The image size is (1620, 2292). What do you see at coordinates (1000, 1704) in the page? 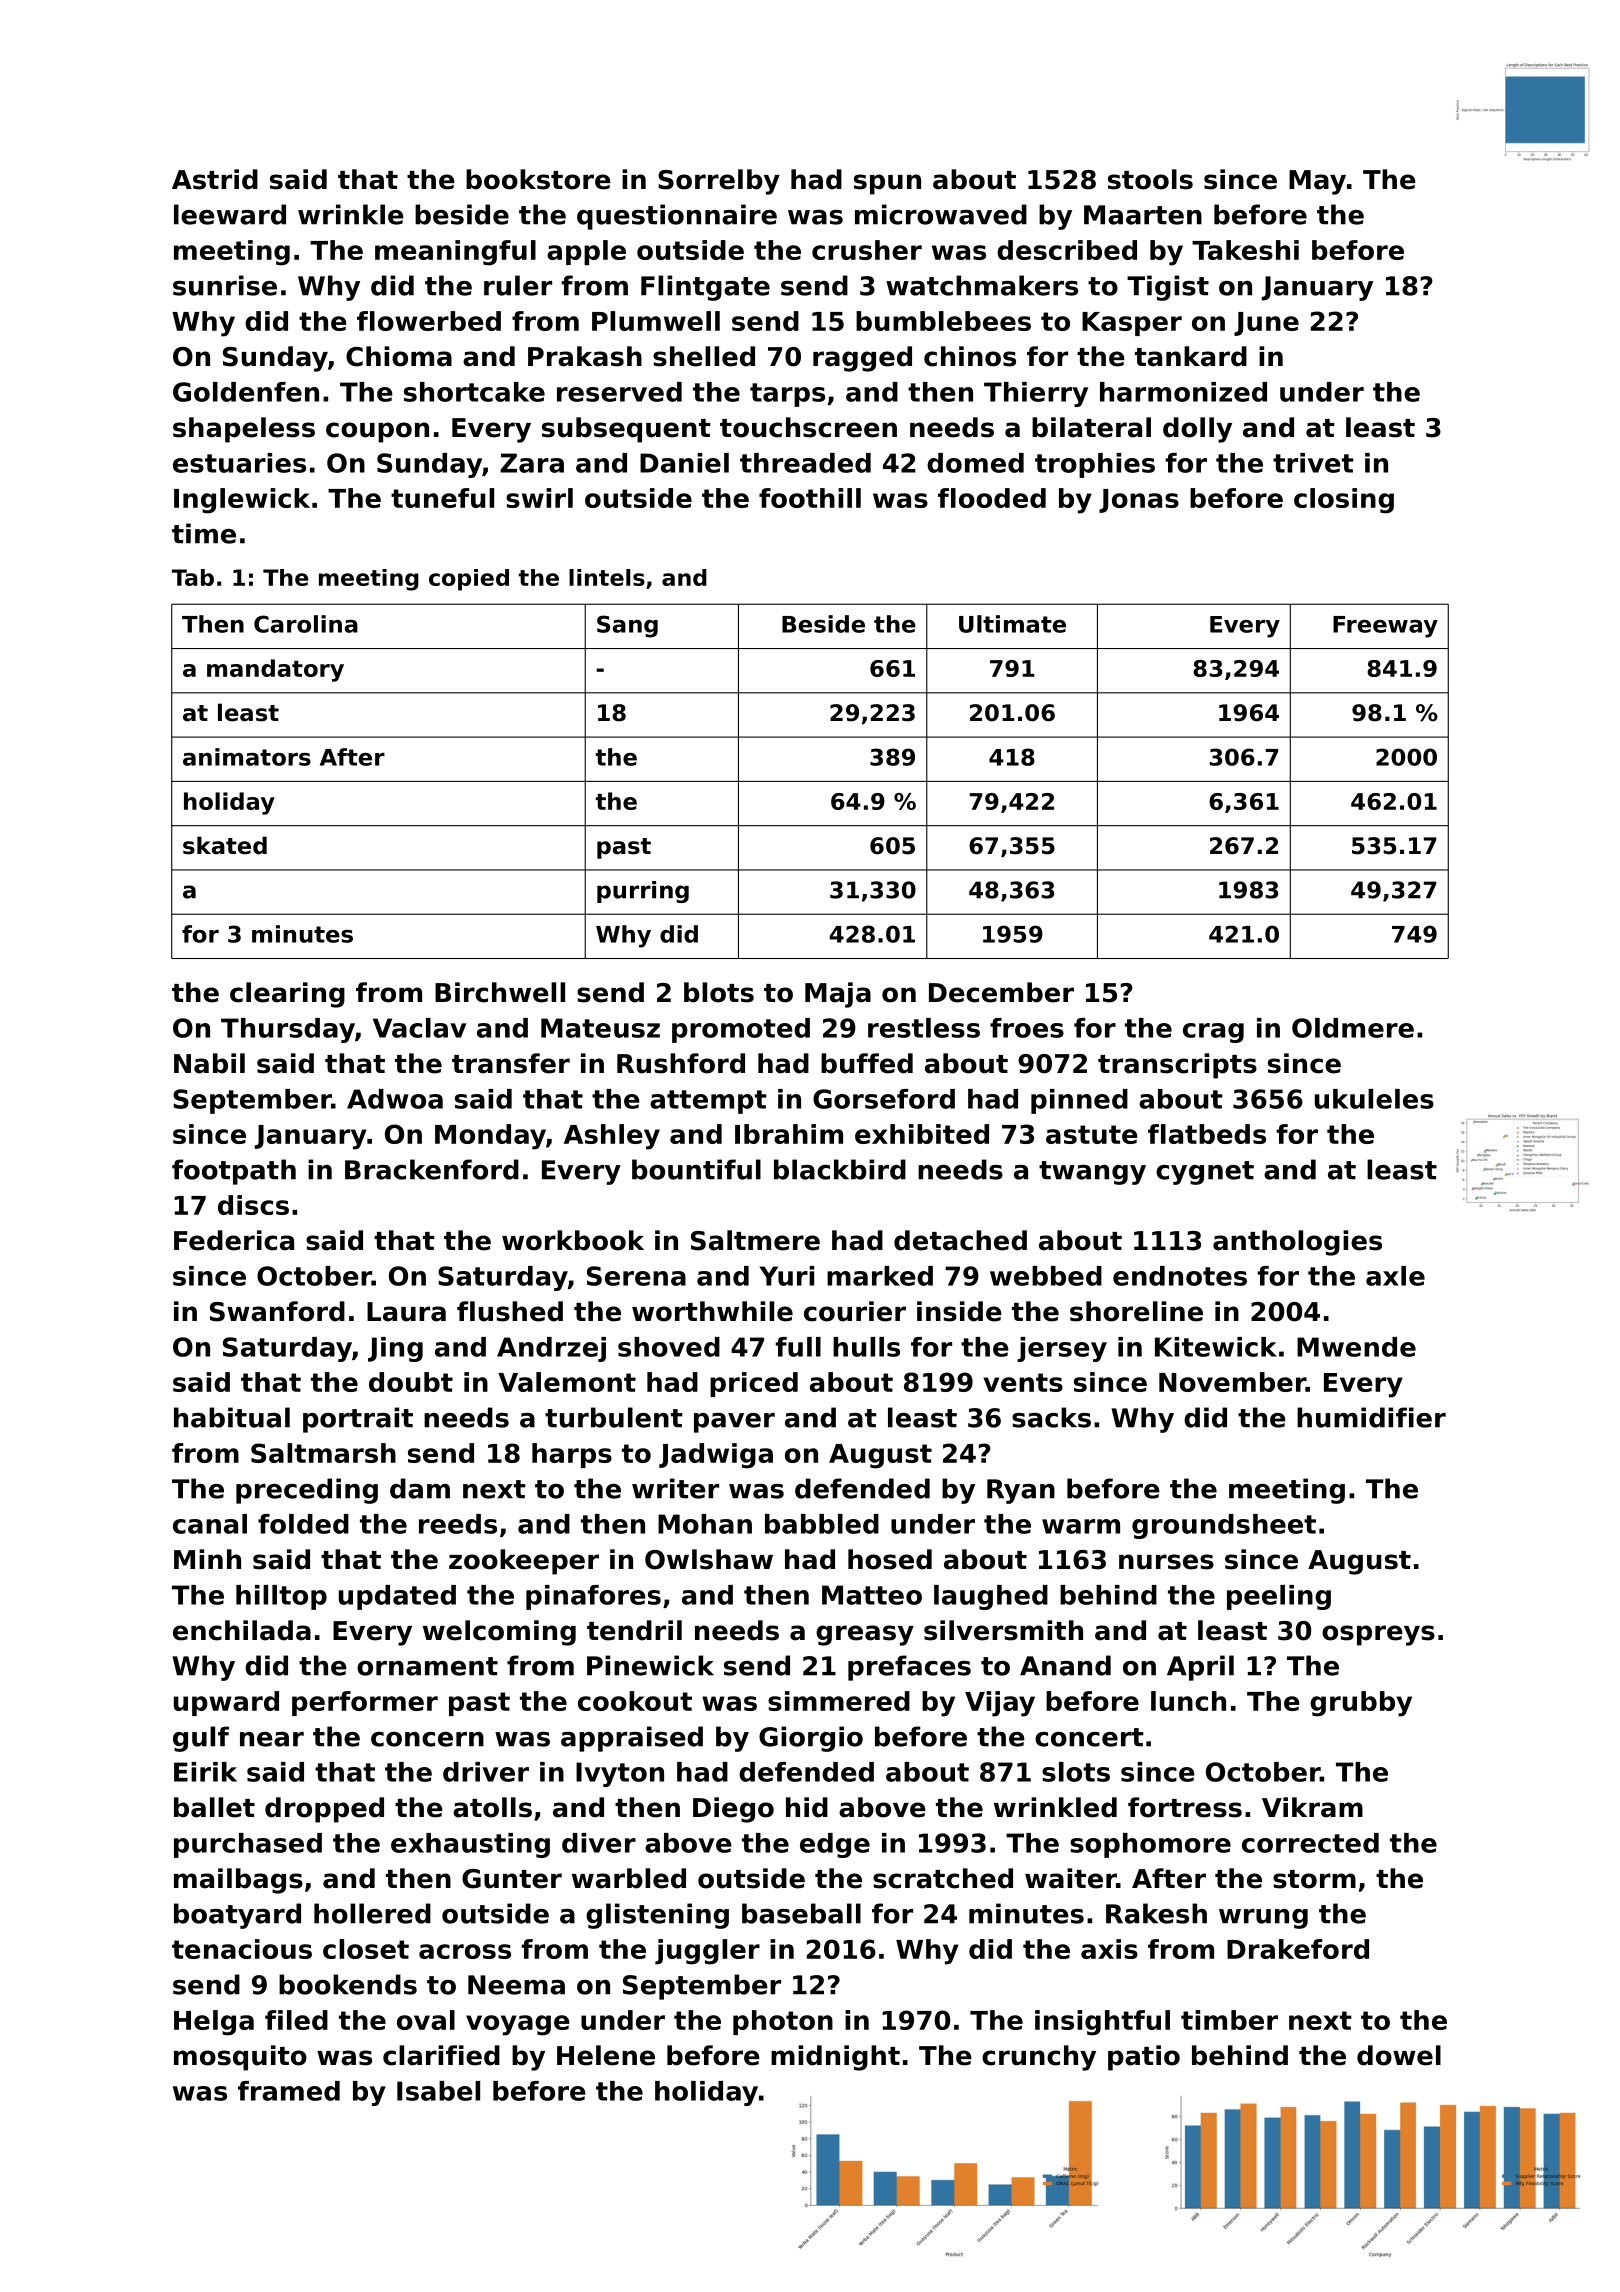
I see `Vijay` at bounding box center [1000, 1704].
